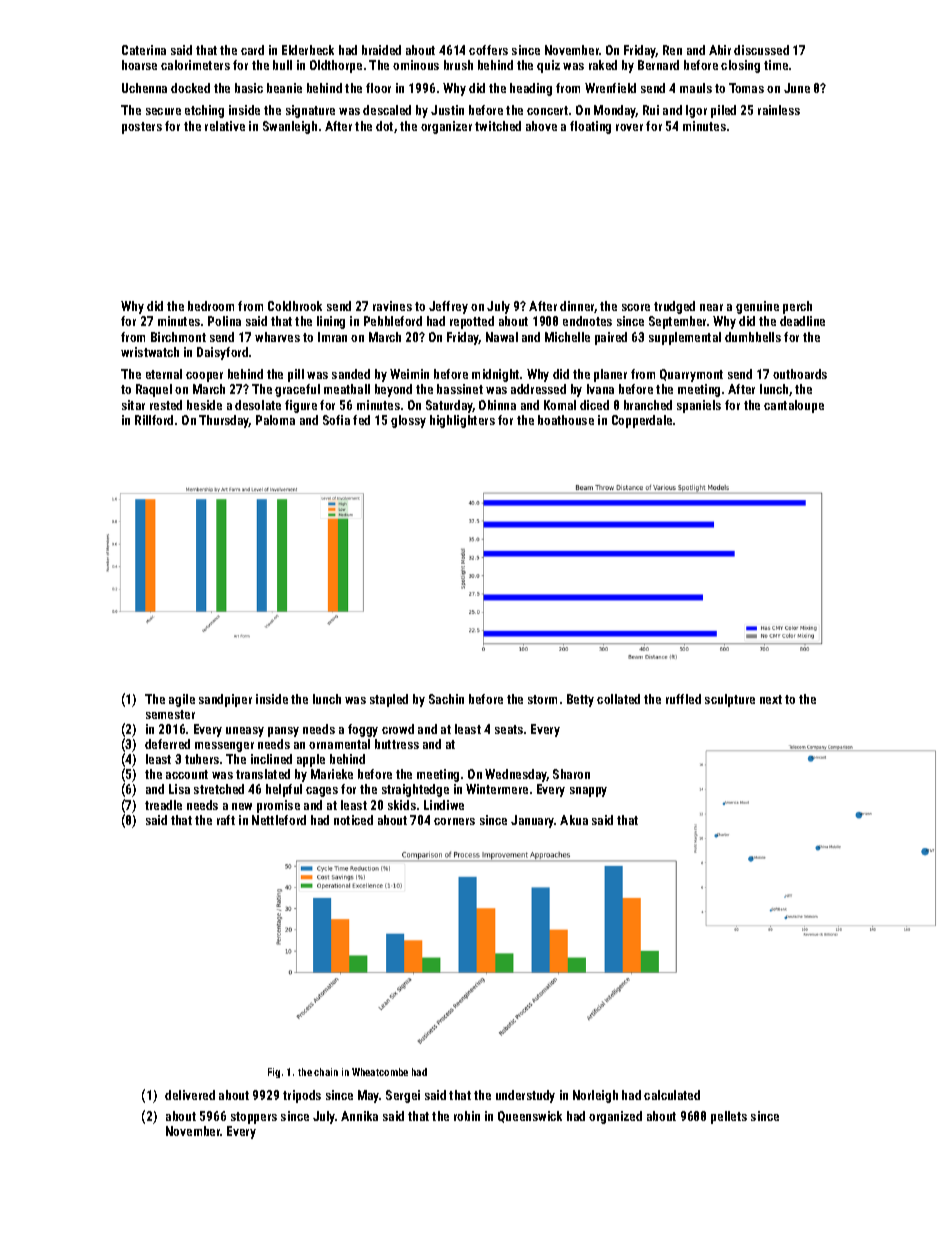 The height and width of the screenshot is (1233, 952). What do you see at coordinates (211, 306) in the screenshot?
I see `bedroom` at bounding box center [211, 306].
